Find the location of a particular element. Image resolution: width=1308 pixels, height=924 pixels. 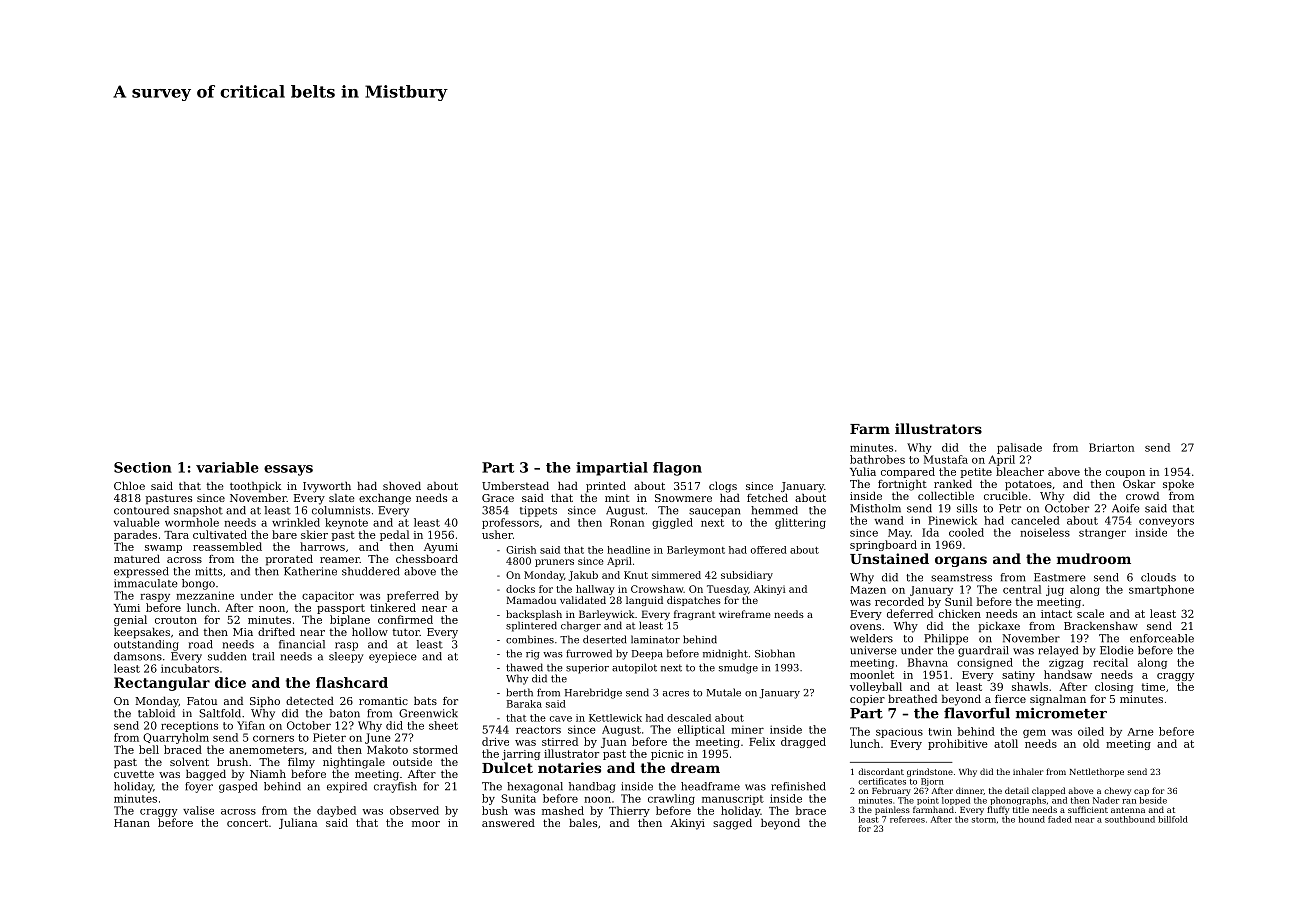

concert is located at coordinates (247, 823).
